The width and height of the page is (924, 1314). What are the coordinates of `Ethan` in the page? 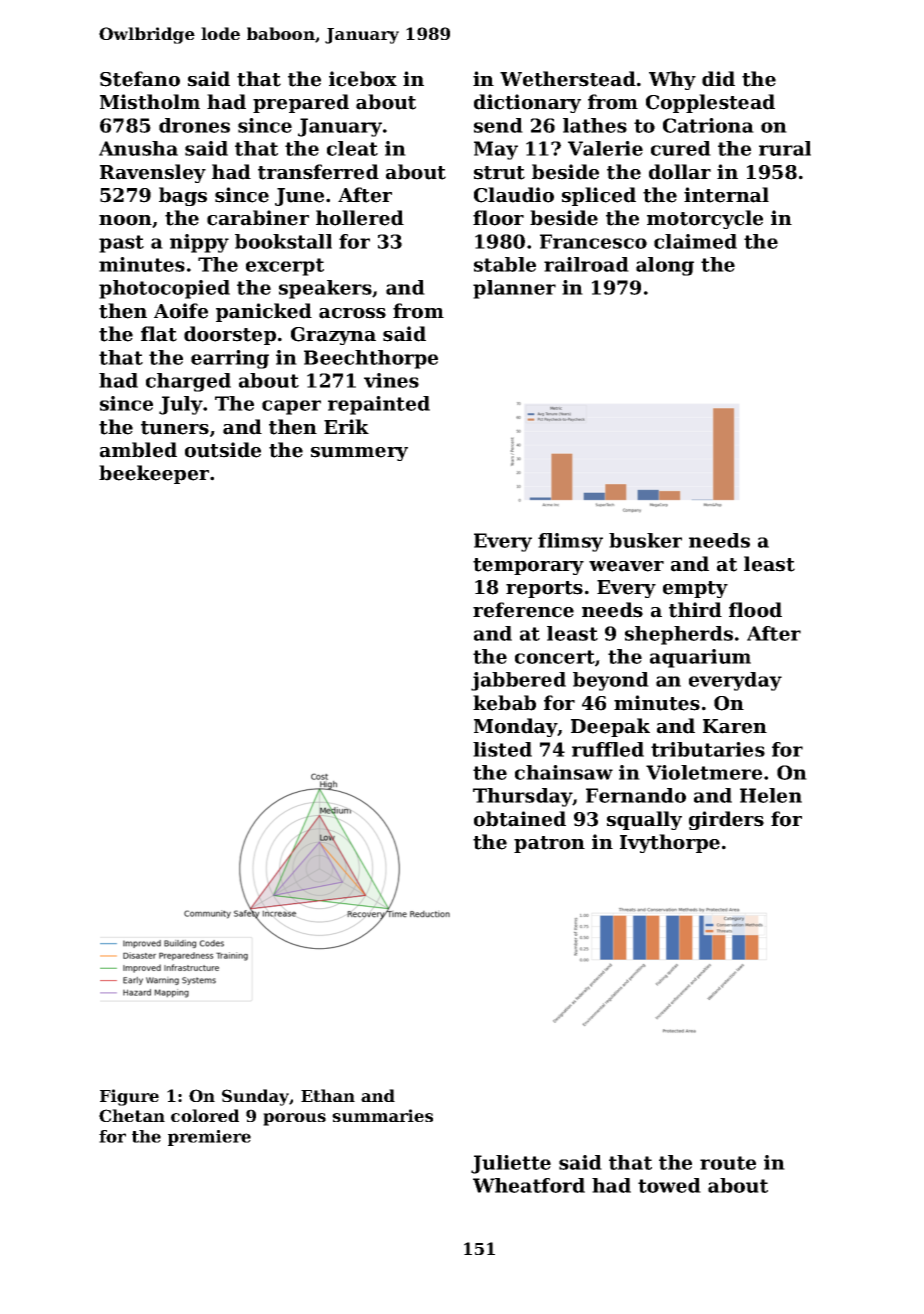 It's located at (328, 1095).
